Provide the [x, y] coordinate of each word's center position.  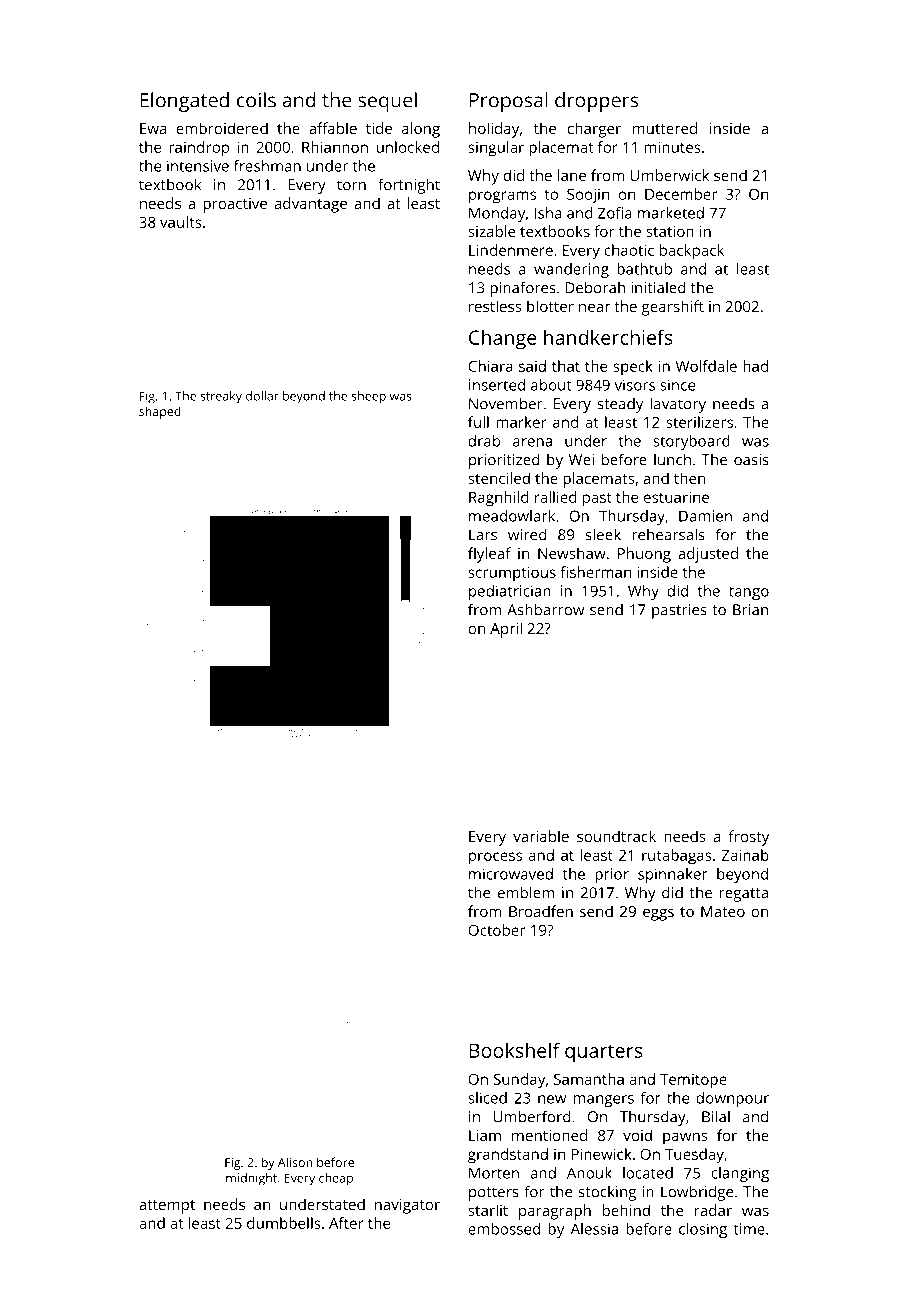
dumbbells [284, 1223]
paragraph [555, 1212]
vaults [181, 222]
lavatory [678, 405]
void [637, 1135]
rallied [556, 497]
